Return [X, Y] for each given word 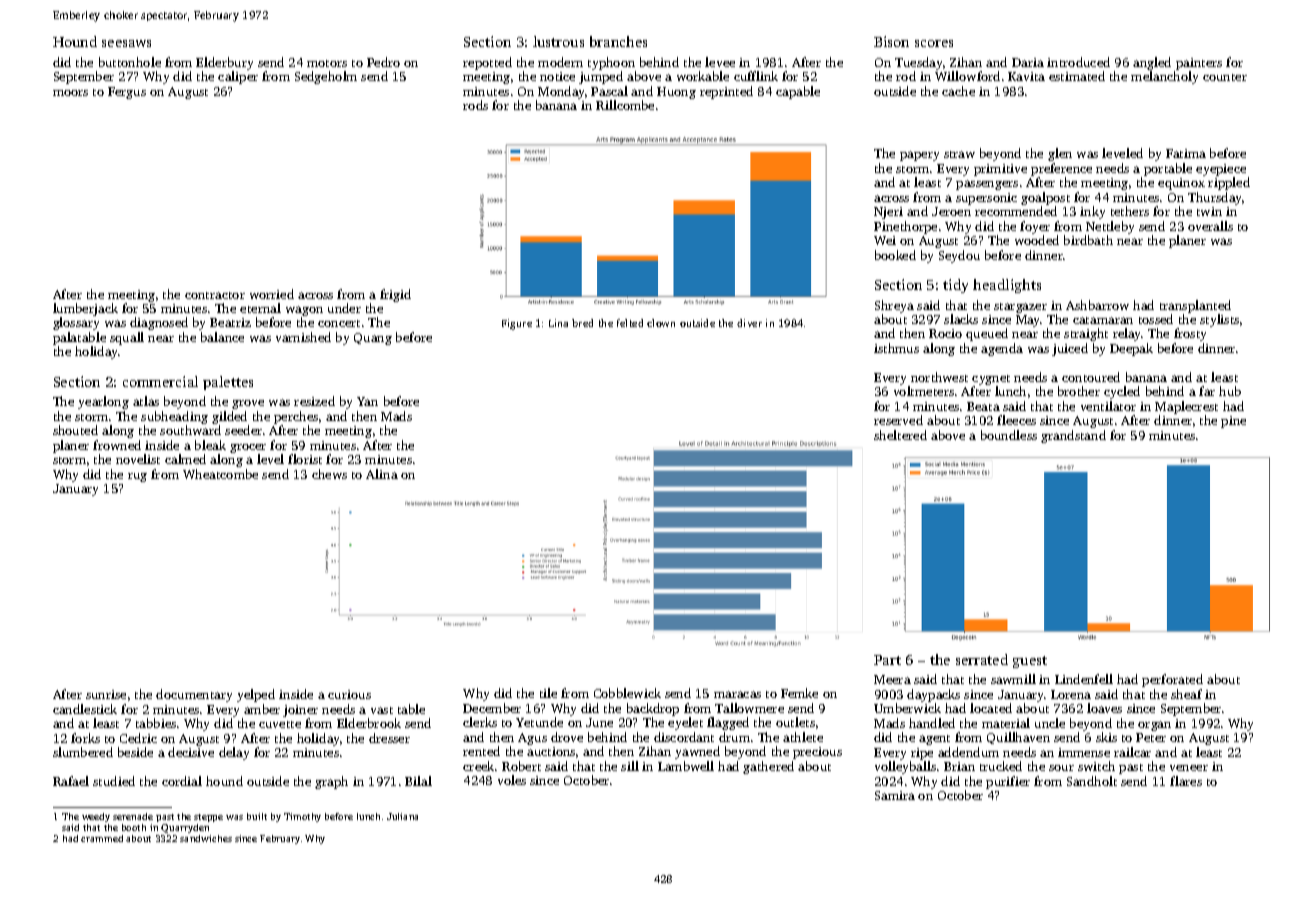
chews [329, 474]
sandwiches [206, 838]
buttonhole [130, 62]
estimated [1077, 76]
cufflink [756, 76]
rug [137, 477]
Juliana [402, 816]
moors [70, 93]
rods [475, 105]
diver [749, 323]
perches [296, 417]
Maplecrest [1186, 407]
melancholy [1164, 77]
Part [887, 660]
